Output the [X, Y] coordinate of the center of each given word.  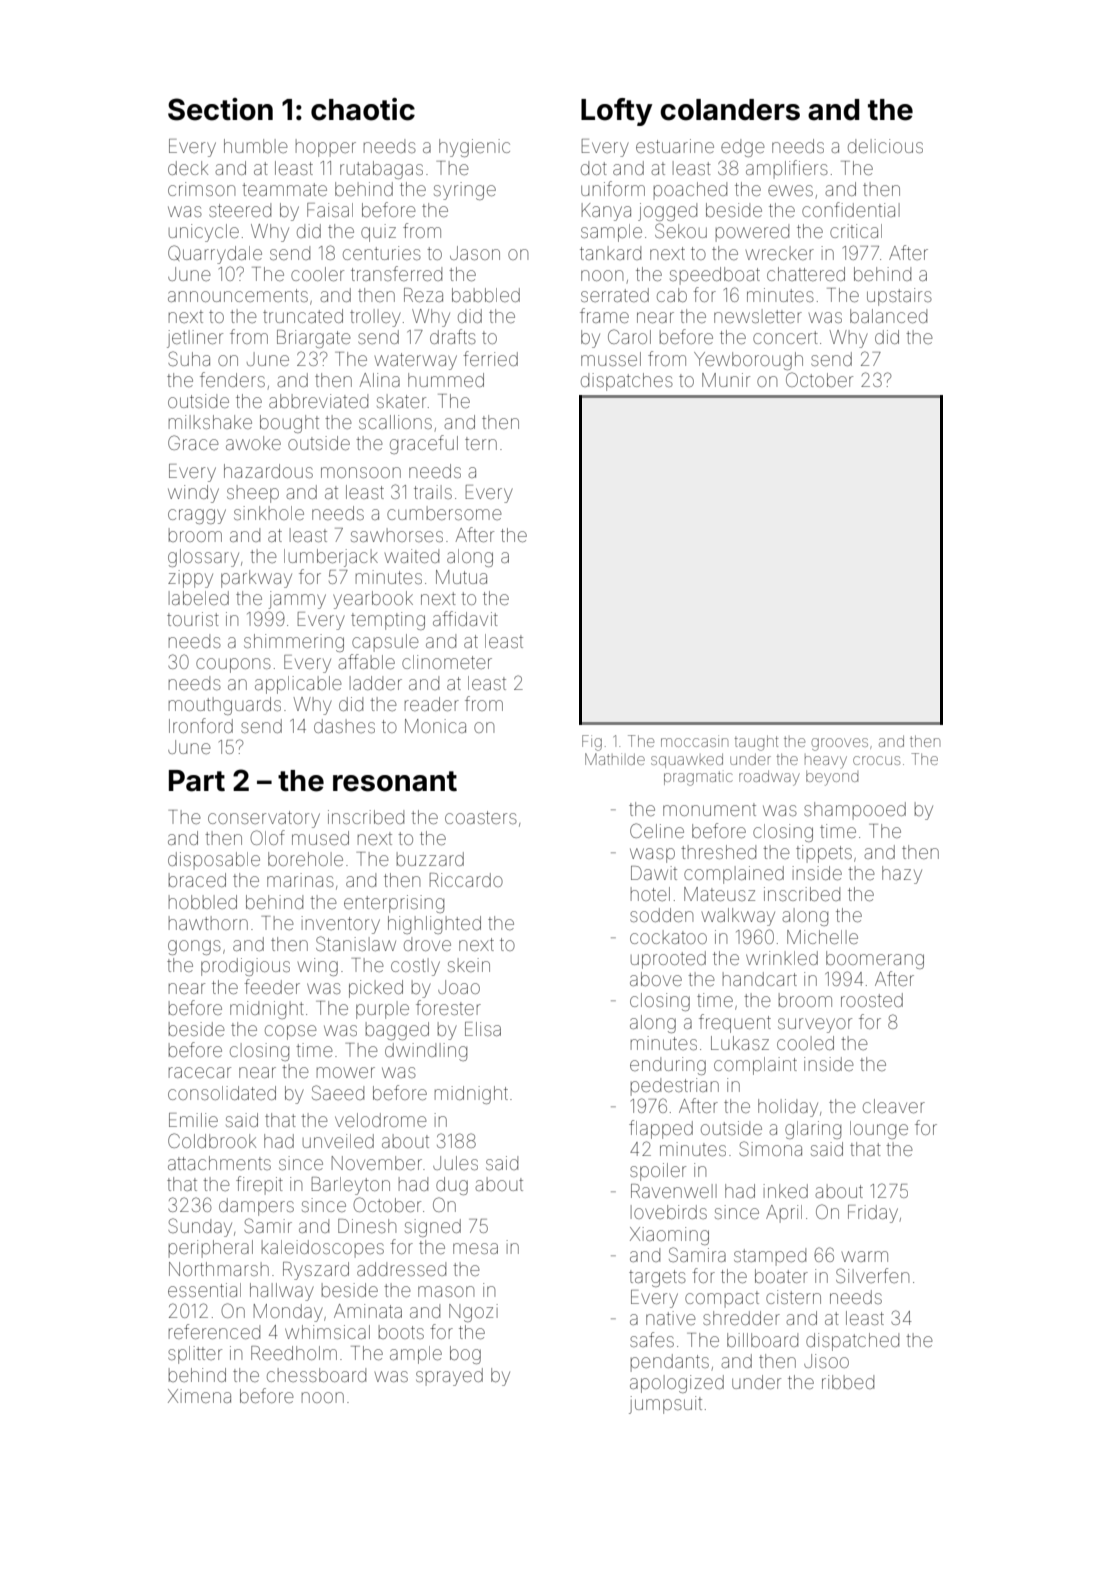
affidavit [465, 618]
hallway [282, 1292]
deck [188, 168]
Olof [267, 837]
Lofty [616, 112]
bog [465, 1355]
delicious [885, 146]
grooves [840, 744]
